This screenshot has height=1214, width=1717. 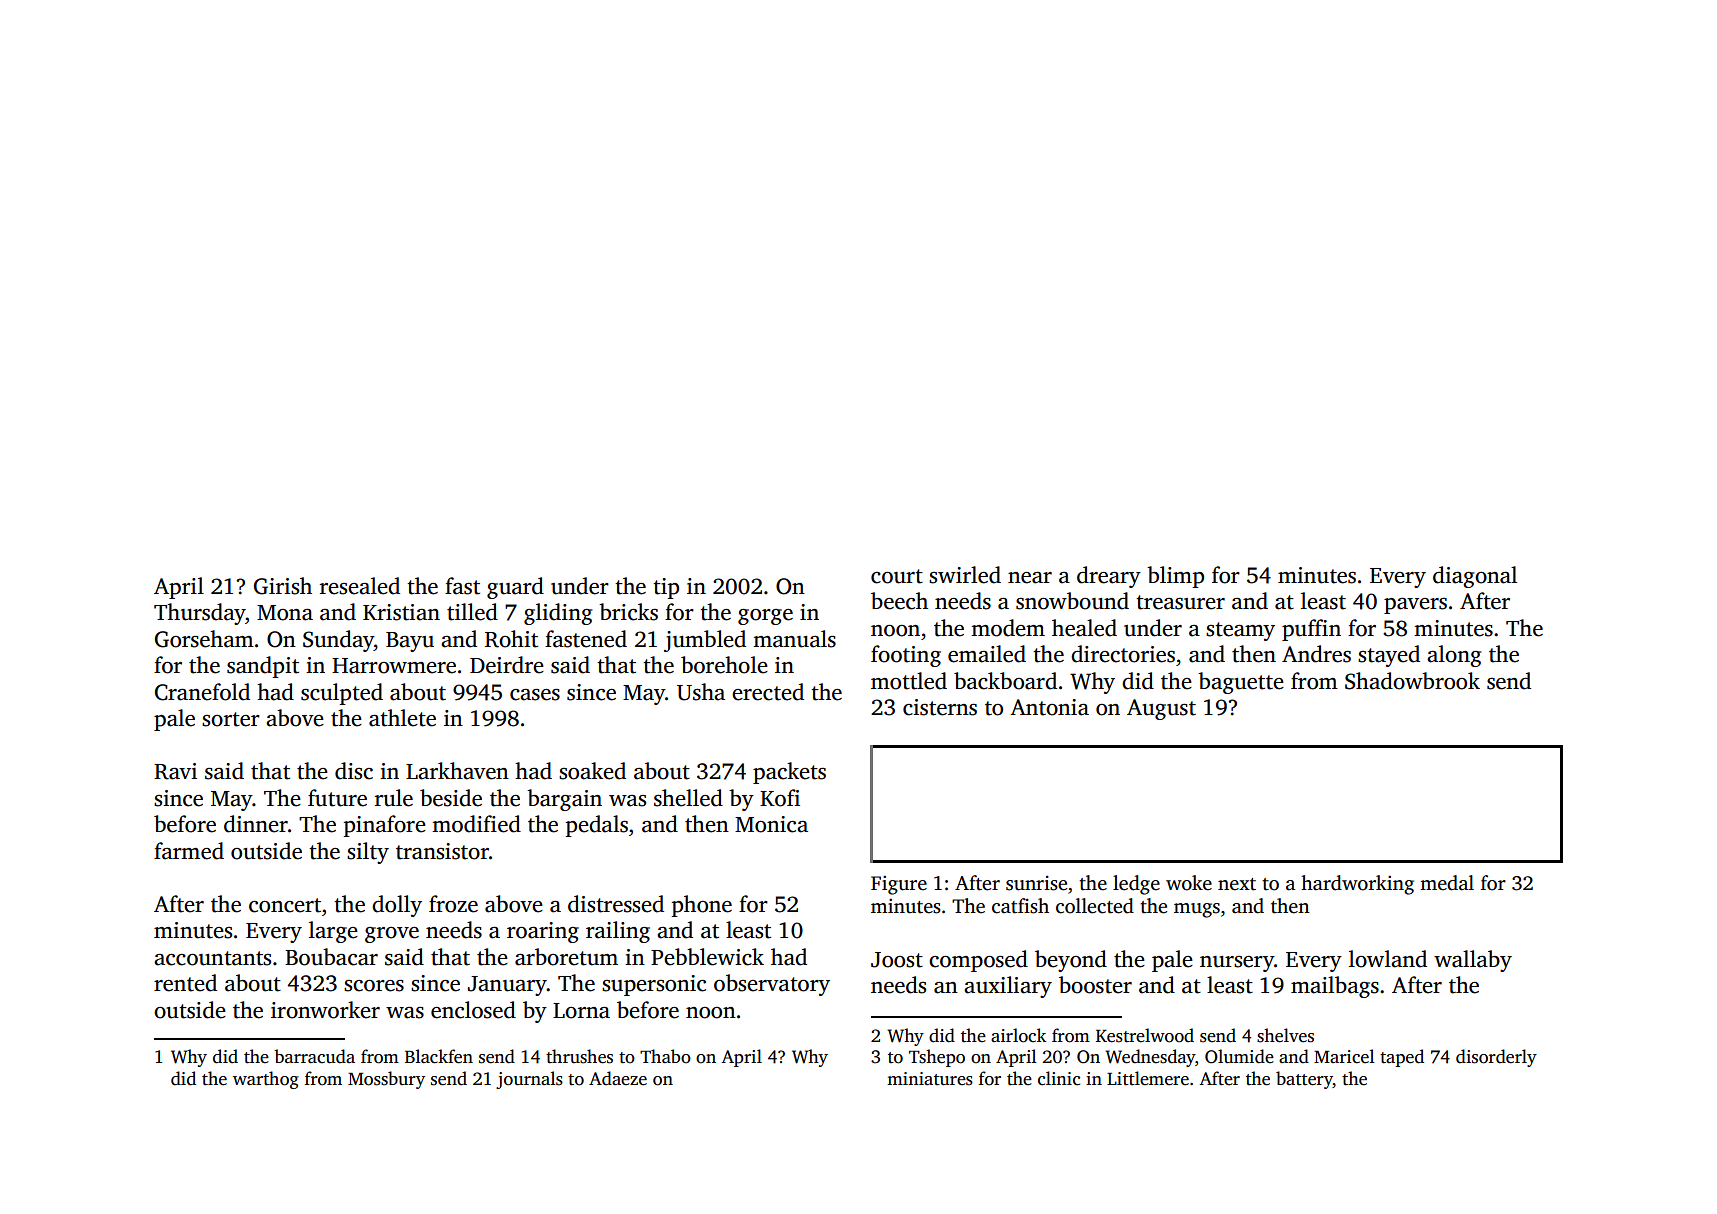 What do you see at coordinates (1189, 883) in the screenshot?
I see `woke` at bounding box center [1189, 883].
